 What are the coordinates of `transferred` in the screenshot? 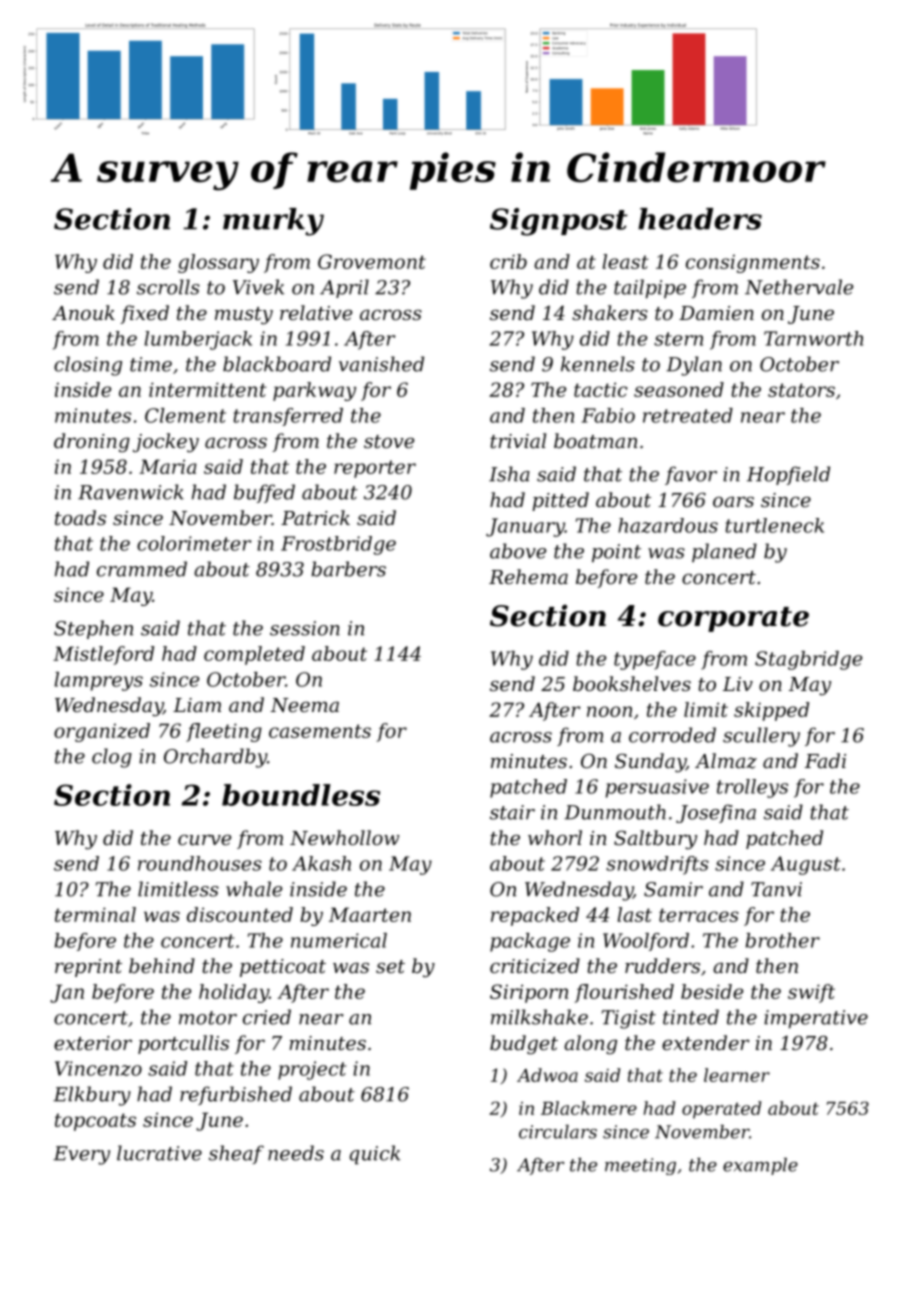 It's located at (288, 417).
